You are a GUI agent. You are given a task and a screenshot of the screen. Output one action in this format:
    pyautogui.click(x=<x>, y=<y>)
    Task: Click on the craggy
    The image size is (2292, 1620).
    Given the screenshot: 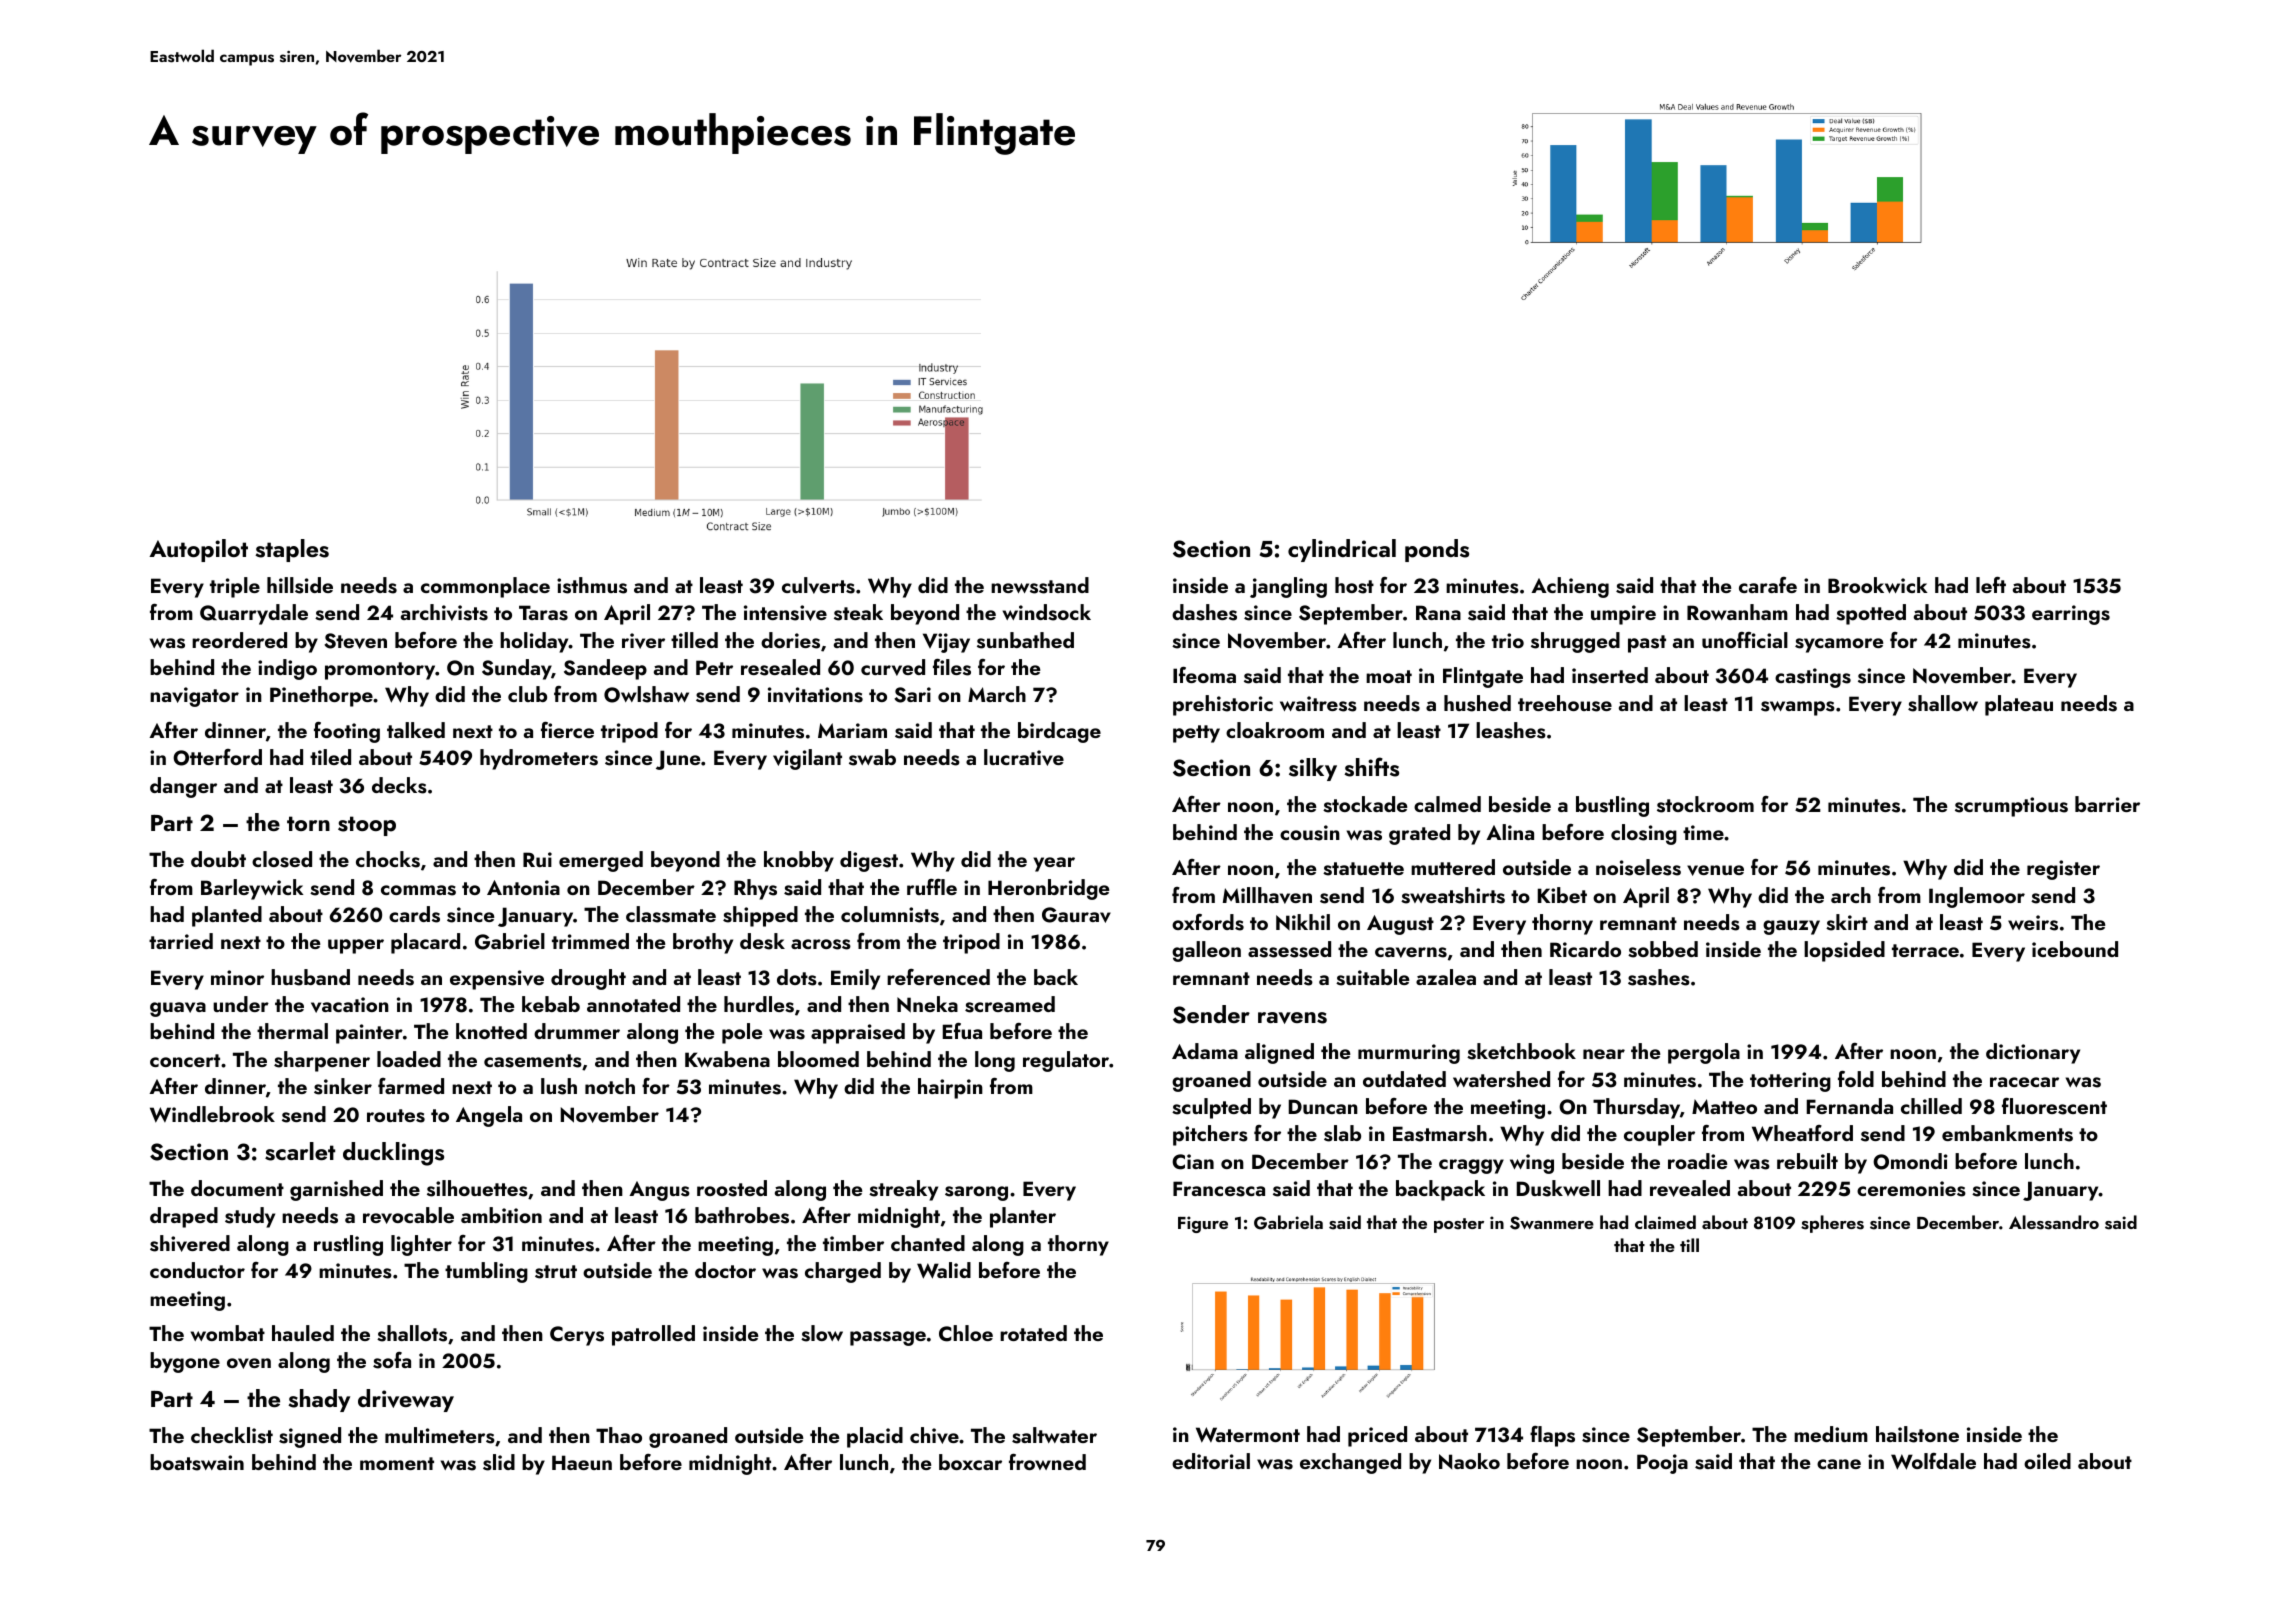 What is the action you would take?
    pyautogui.click(x=1471, y=1166)
